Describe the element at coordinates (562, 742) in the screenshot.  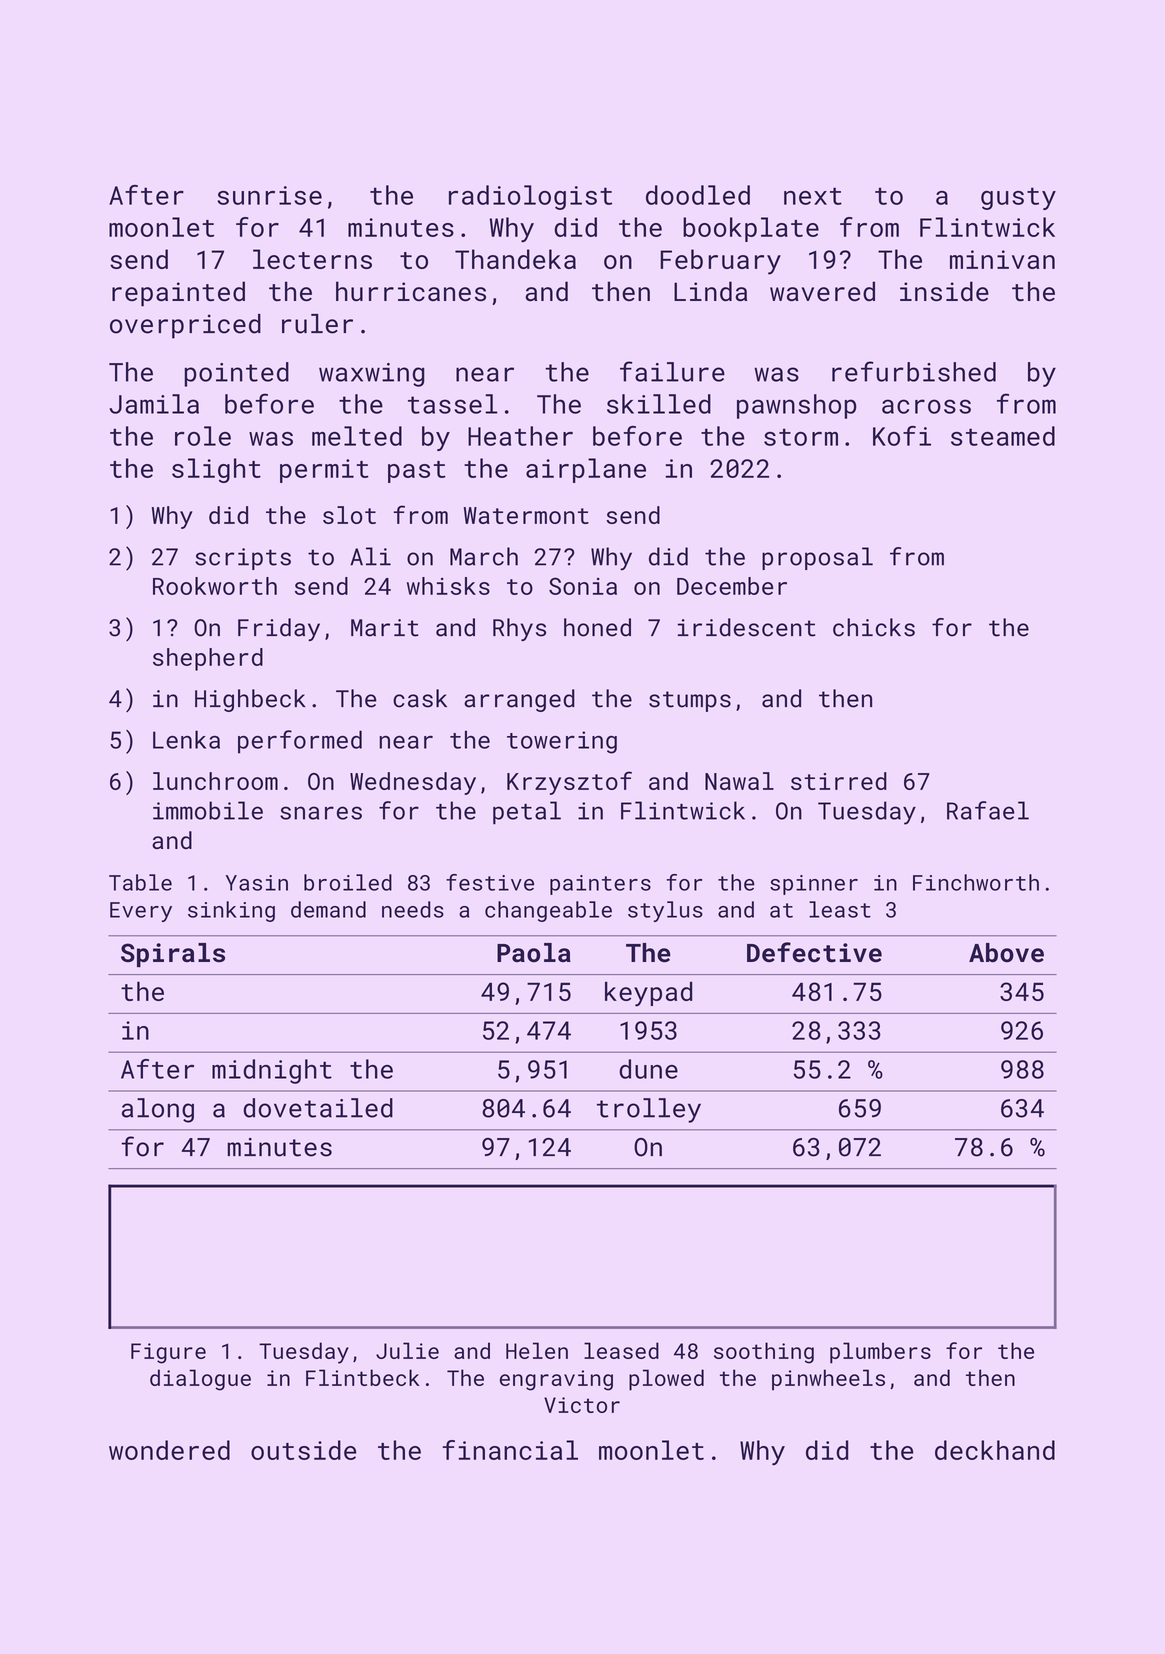
I see `towering` at that location.
